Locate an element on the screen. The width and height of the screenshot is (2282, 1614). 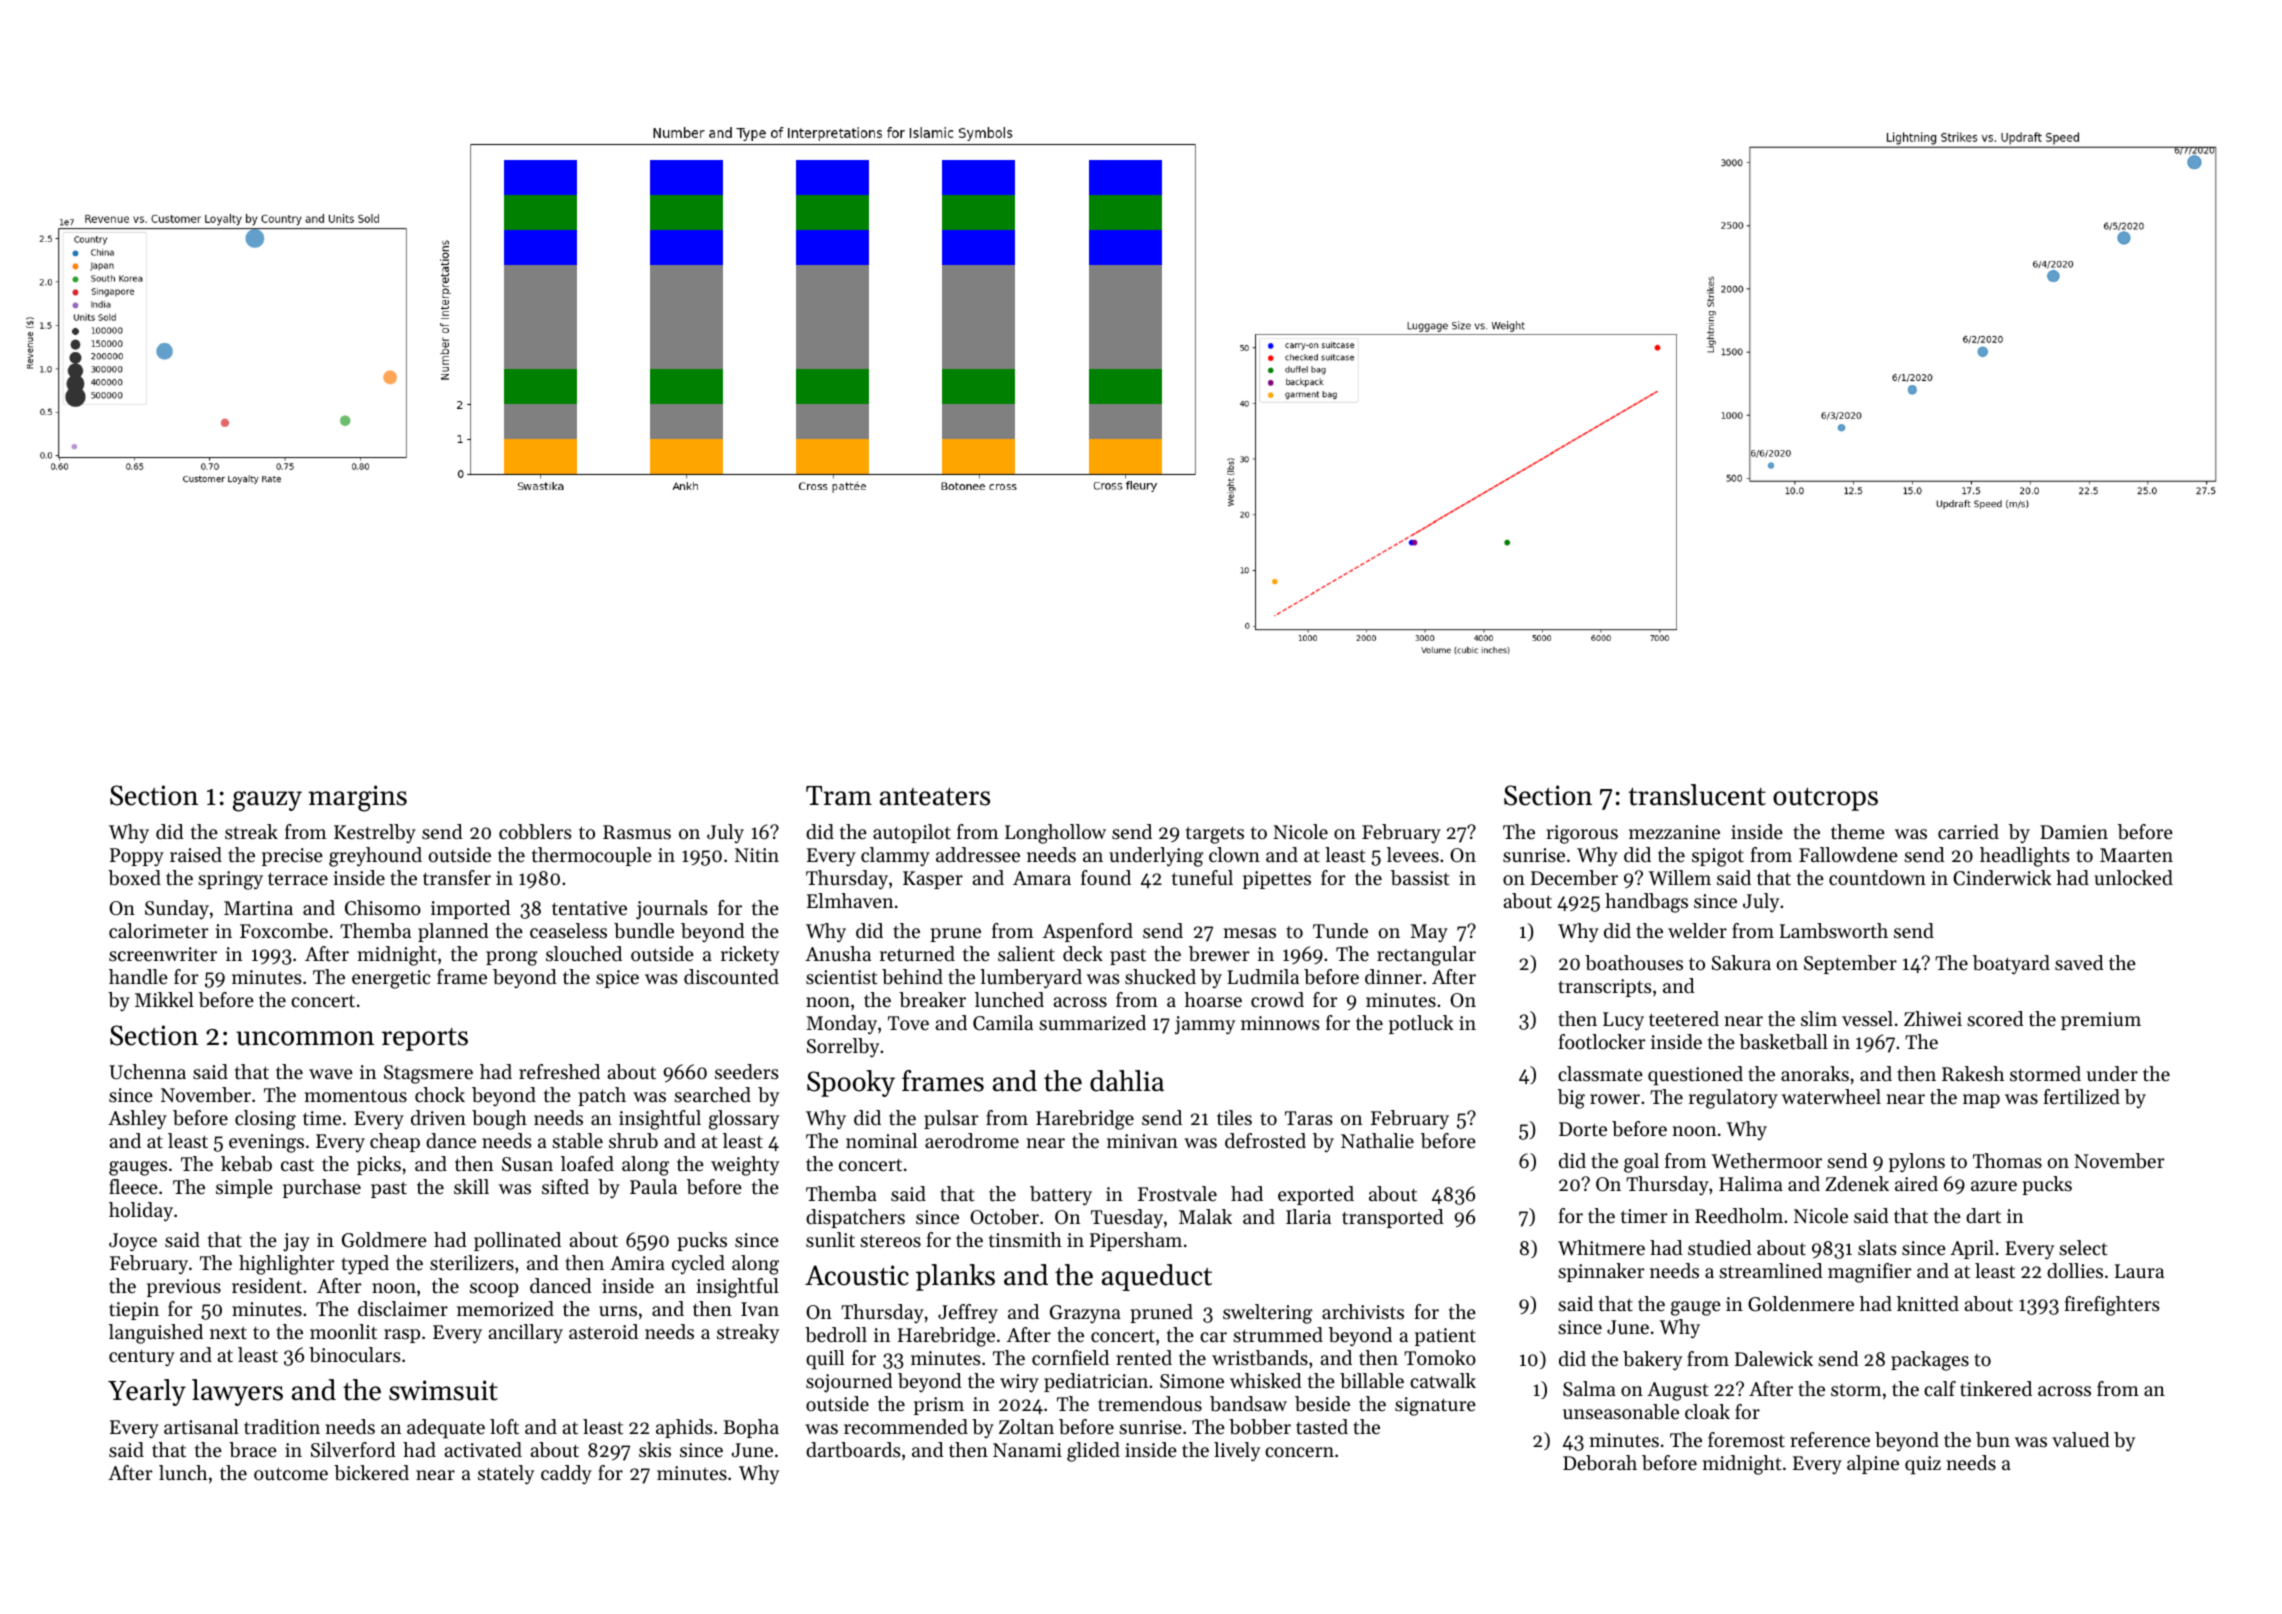
skis is located at coordinates (655, 1450).
